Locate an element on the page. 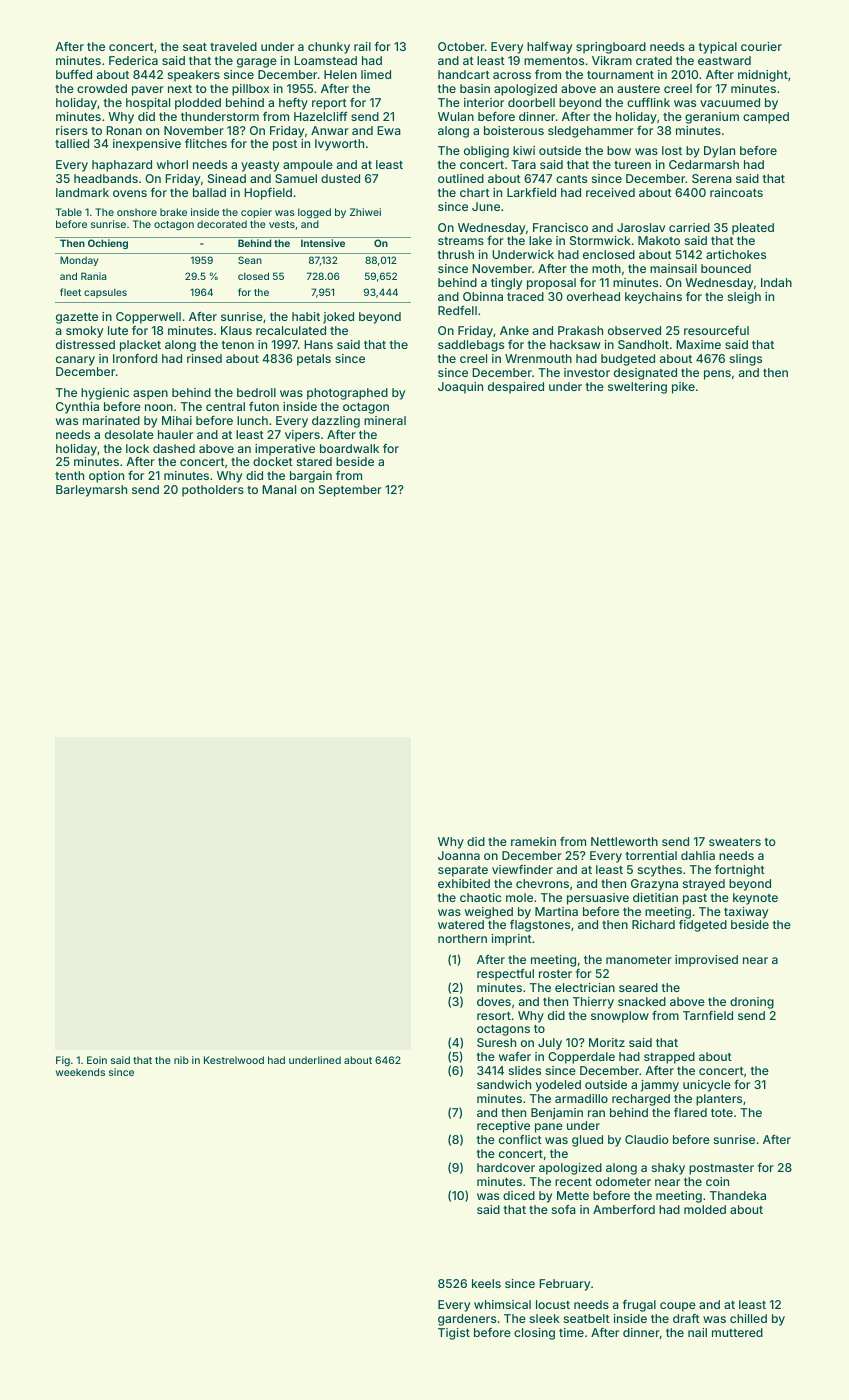  weekends is located at coordinates (80, 1072).
